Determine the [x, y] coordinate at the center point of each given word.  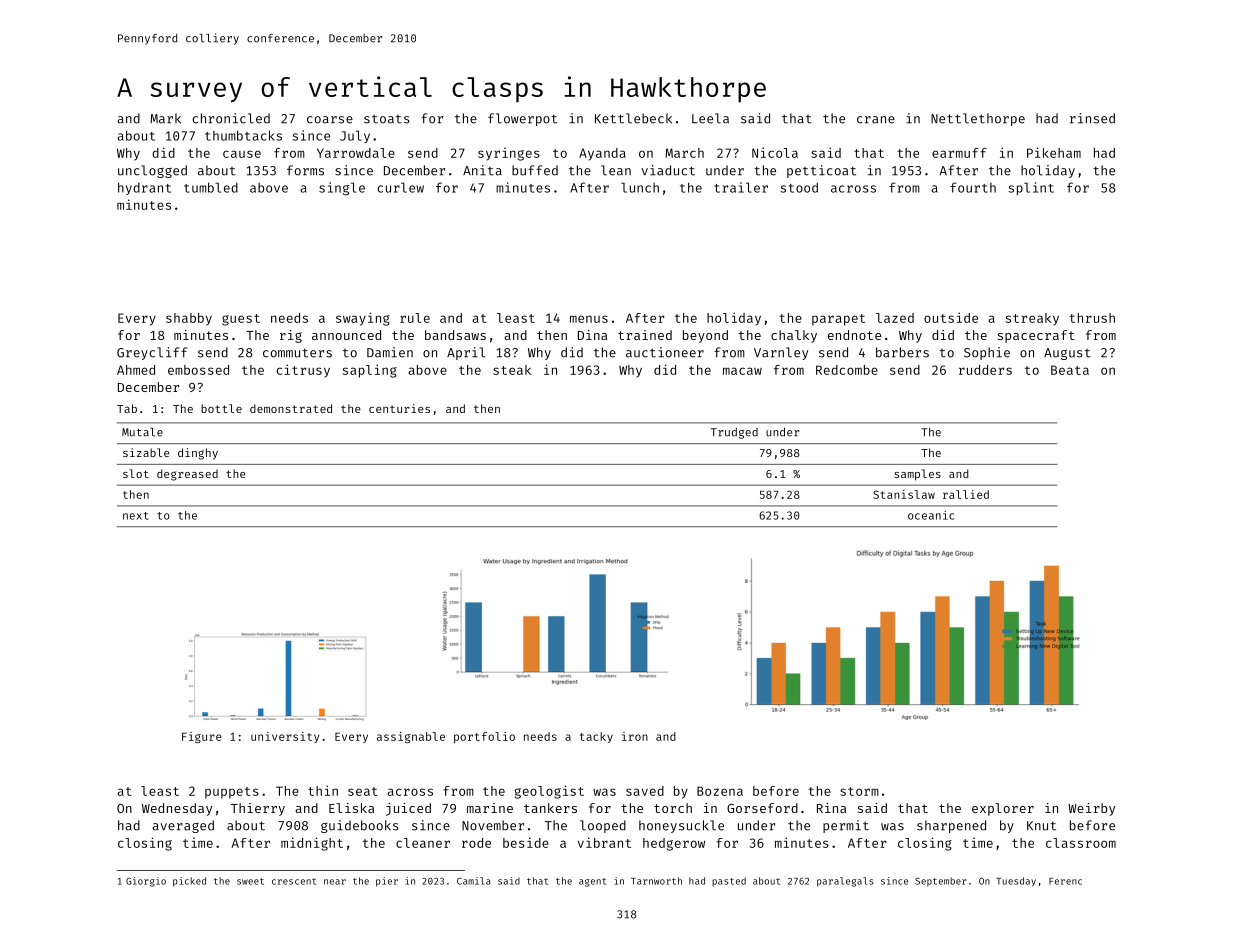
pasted [729, 882]
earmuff [959, 153]
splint [1031, 188]
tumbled [211, 187]
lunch [640, 187]
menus [589, 319]
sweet [250, 881]
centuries [399, 408]
